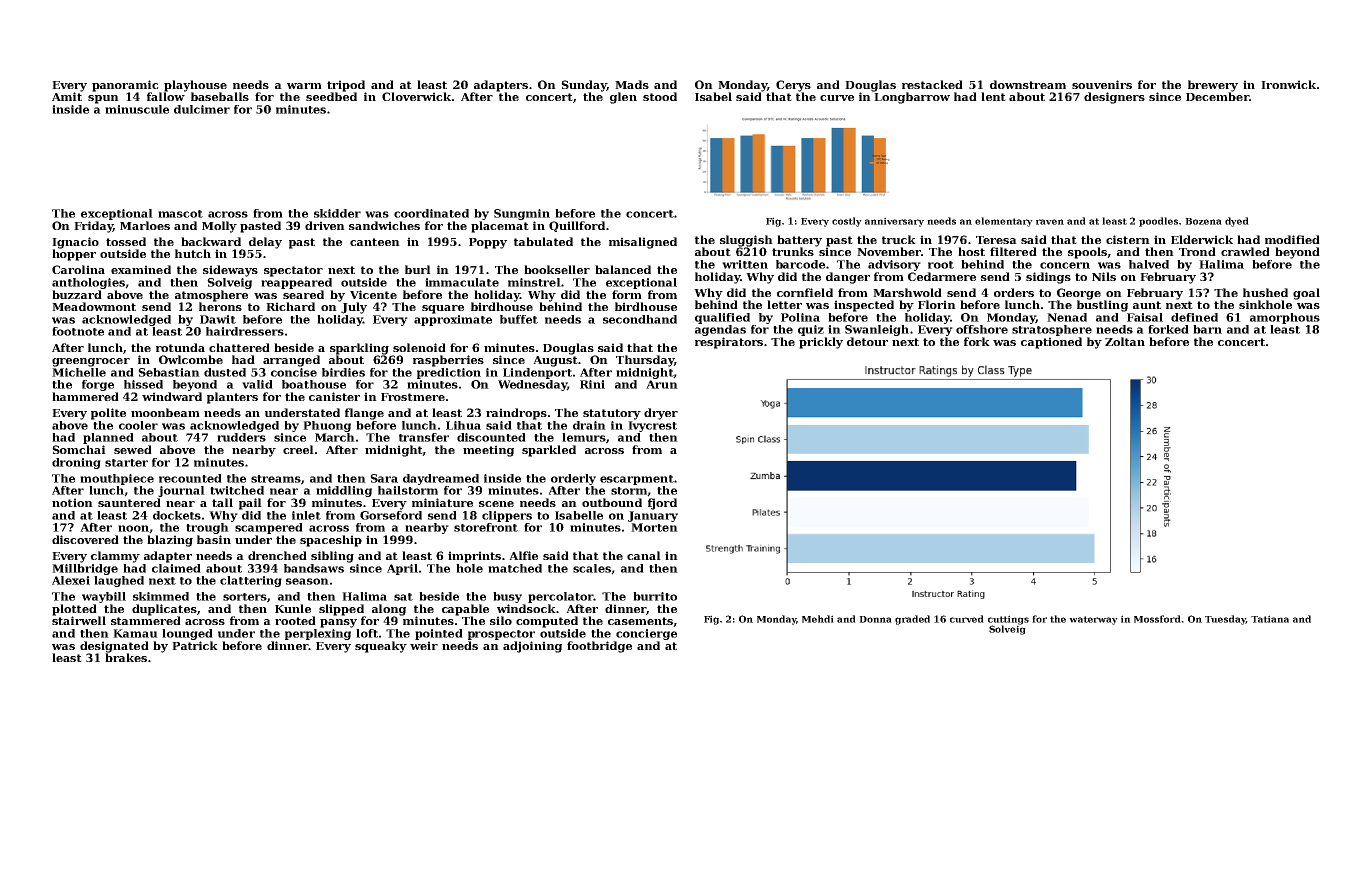 This screenshot has width=1372, height=887. Describe the element at coordinates (1114, 98) in the screenshot. I see `designers` at that location.
